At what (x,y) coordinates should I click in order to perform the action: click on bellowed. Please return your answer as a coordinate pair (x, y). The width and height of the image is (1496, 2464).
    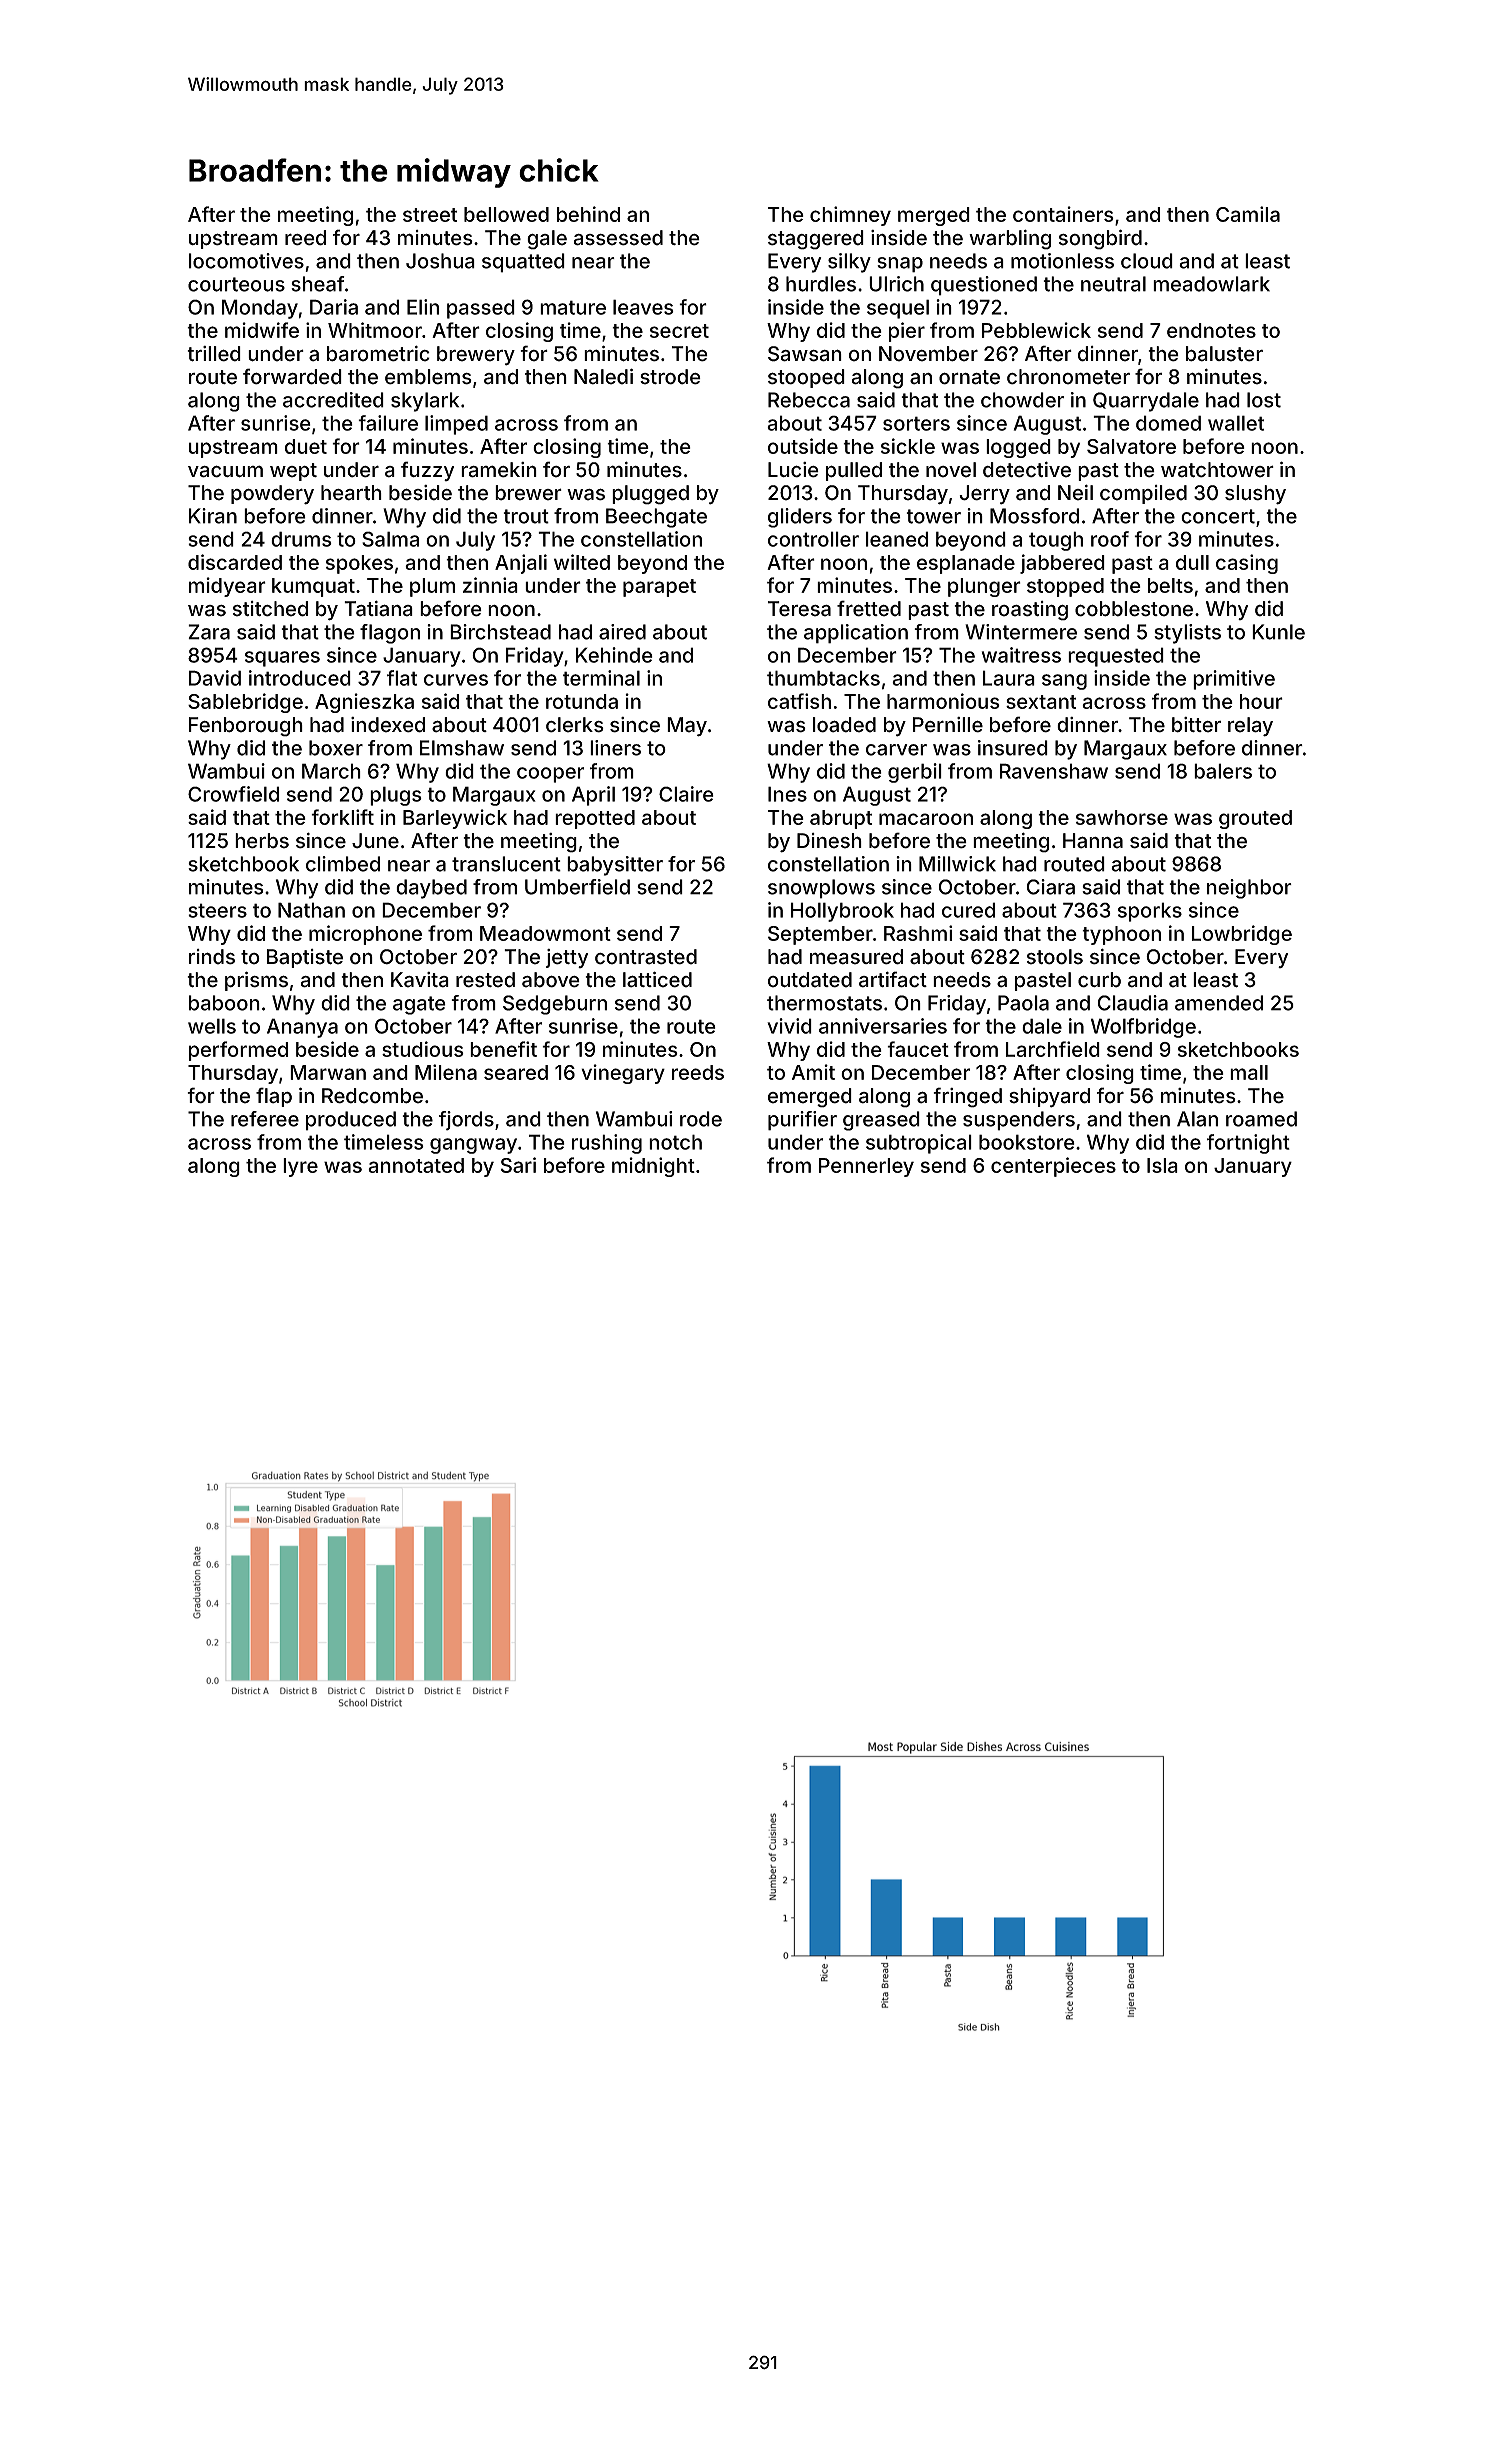
    Looking at the image, I should click on (506, 214).
